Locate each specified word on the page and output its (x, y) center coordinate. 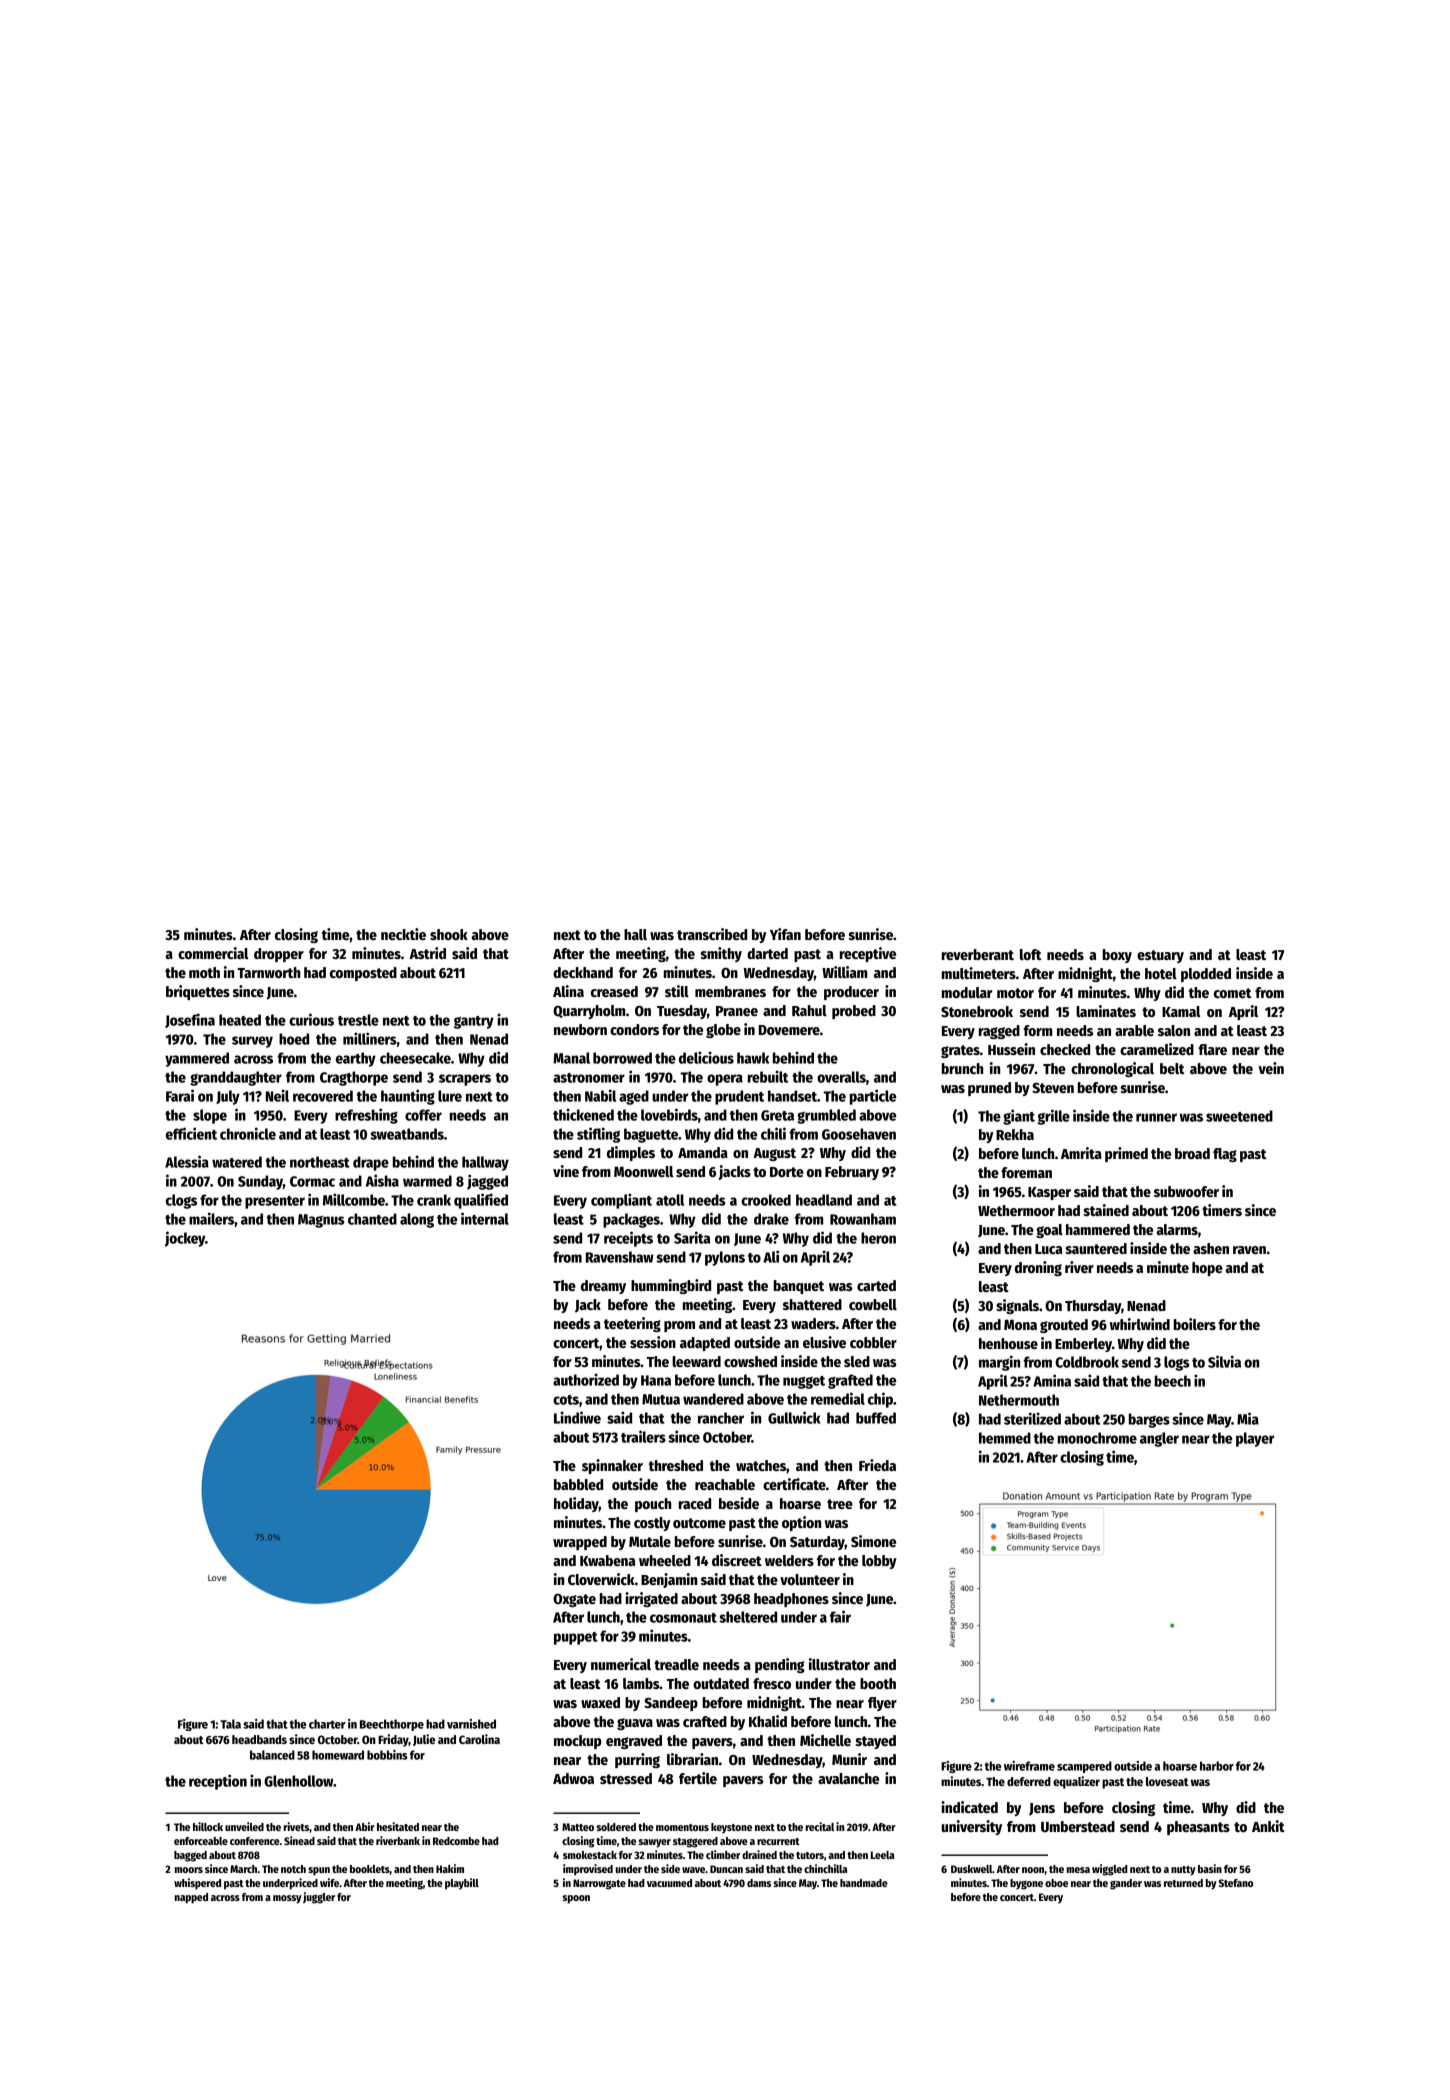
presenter (275, 1202)
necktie (403, 934)
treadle (676, 1664)
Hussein (1011, 1049)
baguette (651, 1135)
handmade (864, 1883)
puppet (576, 1638)
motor (1015, 993)
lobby (879, 1562)
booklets (370, 1869)
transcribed (712, 934)
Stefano (1236, 1883)
